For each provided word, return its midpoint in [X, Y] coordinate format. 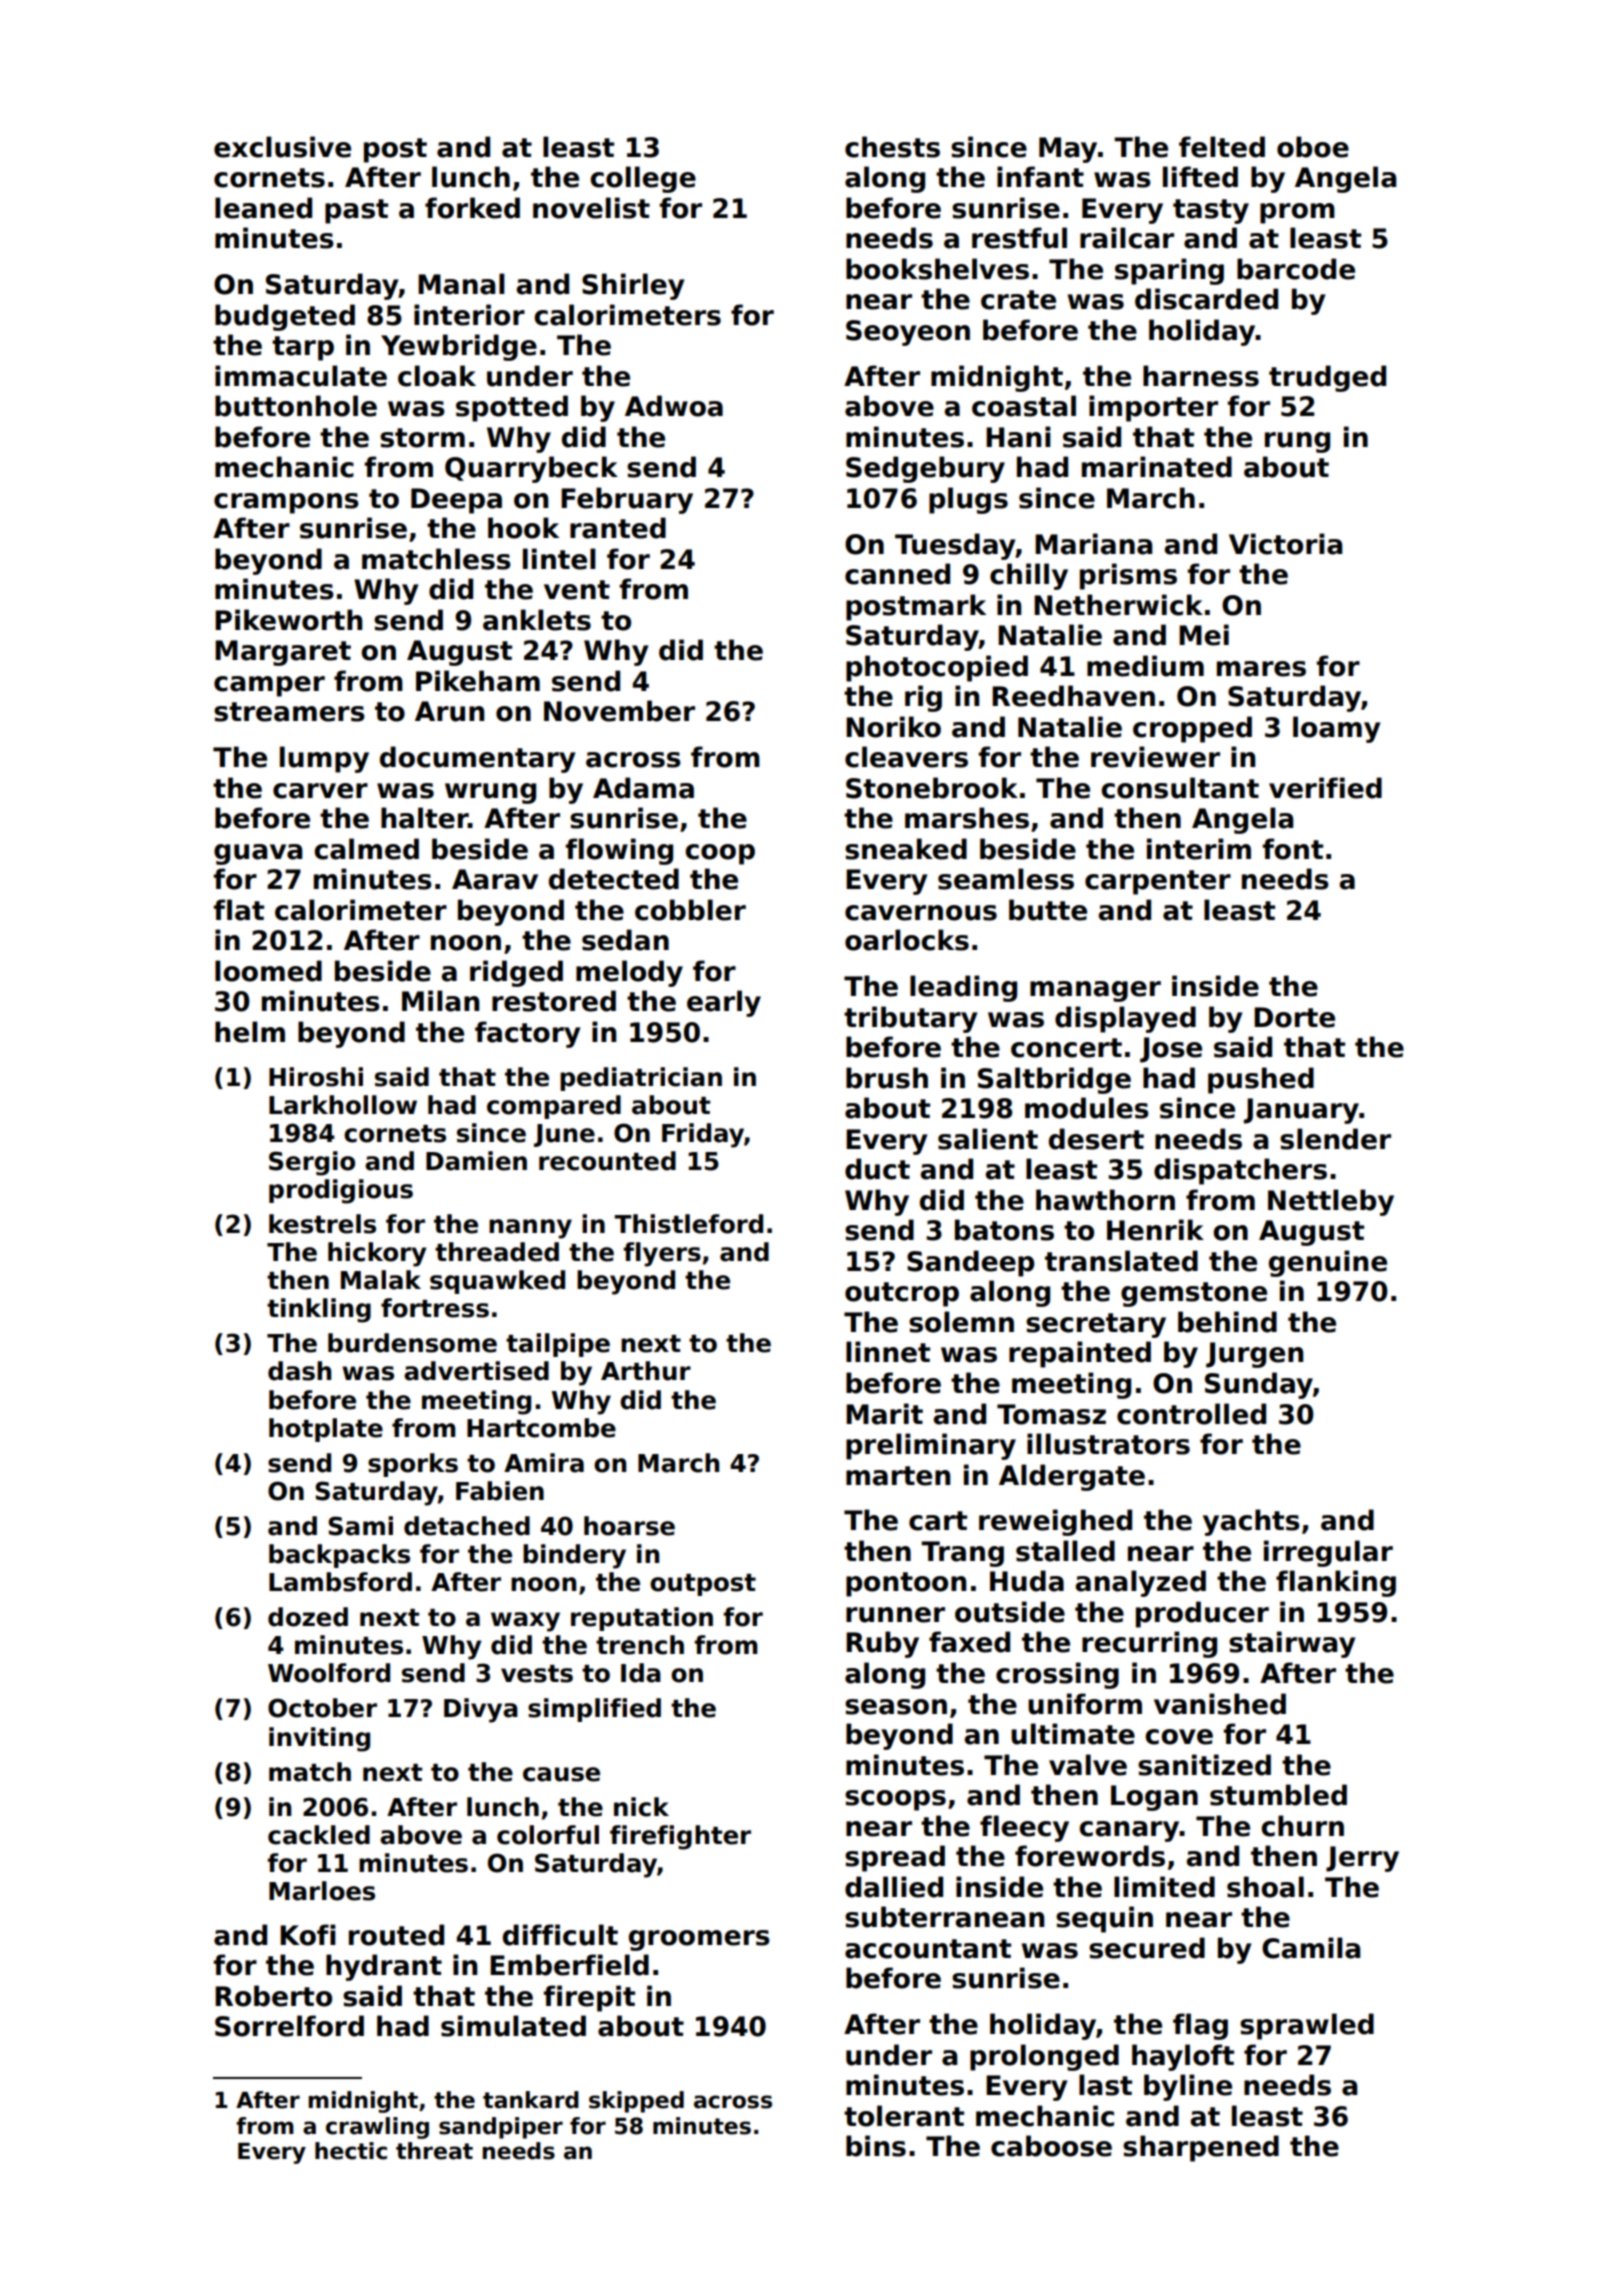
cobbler [690, 910]
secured [1147, 1948]
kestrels [322, 1224]
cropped [1192, 729]
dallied [894, 1887]
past [356, 211]
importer [1153, 408]
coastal [1024, 406]
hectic [351, 2151]
